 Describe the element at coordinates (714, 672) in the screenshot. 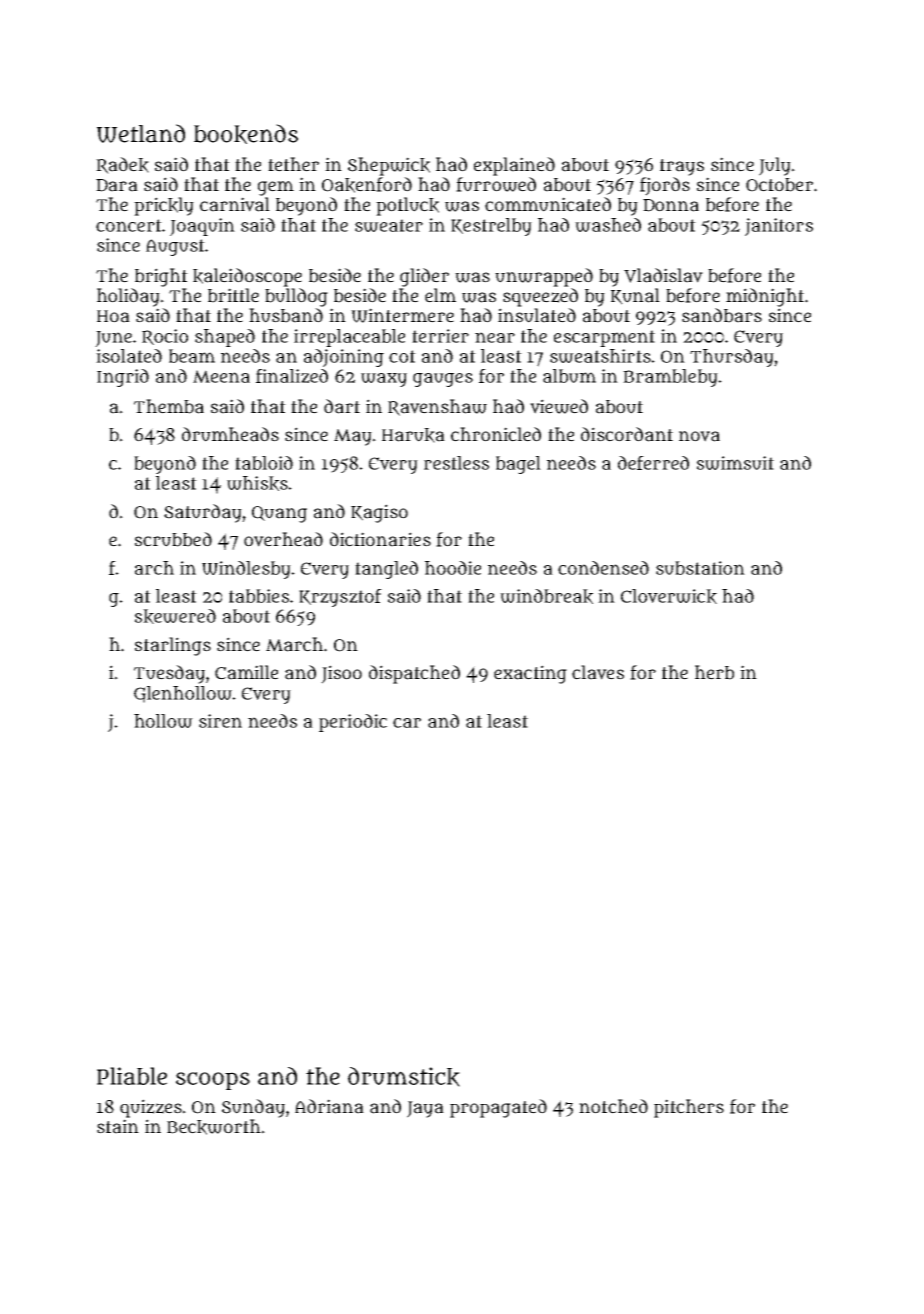

I see `herb` at that location.
